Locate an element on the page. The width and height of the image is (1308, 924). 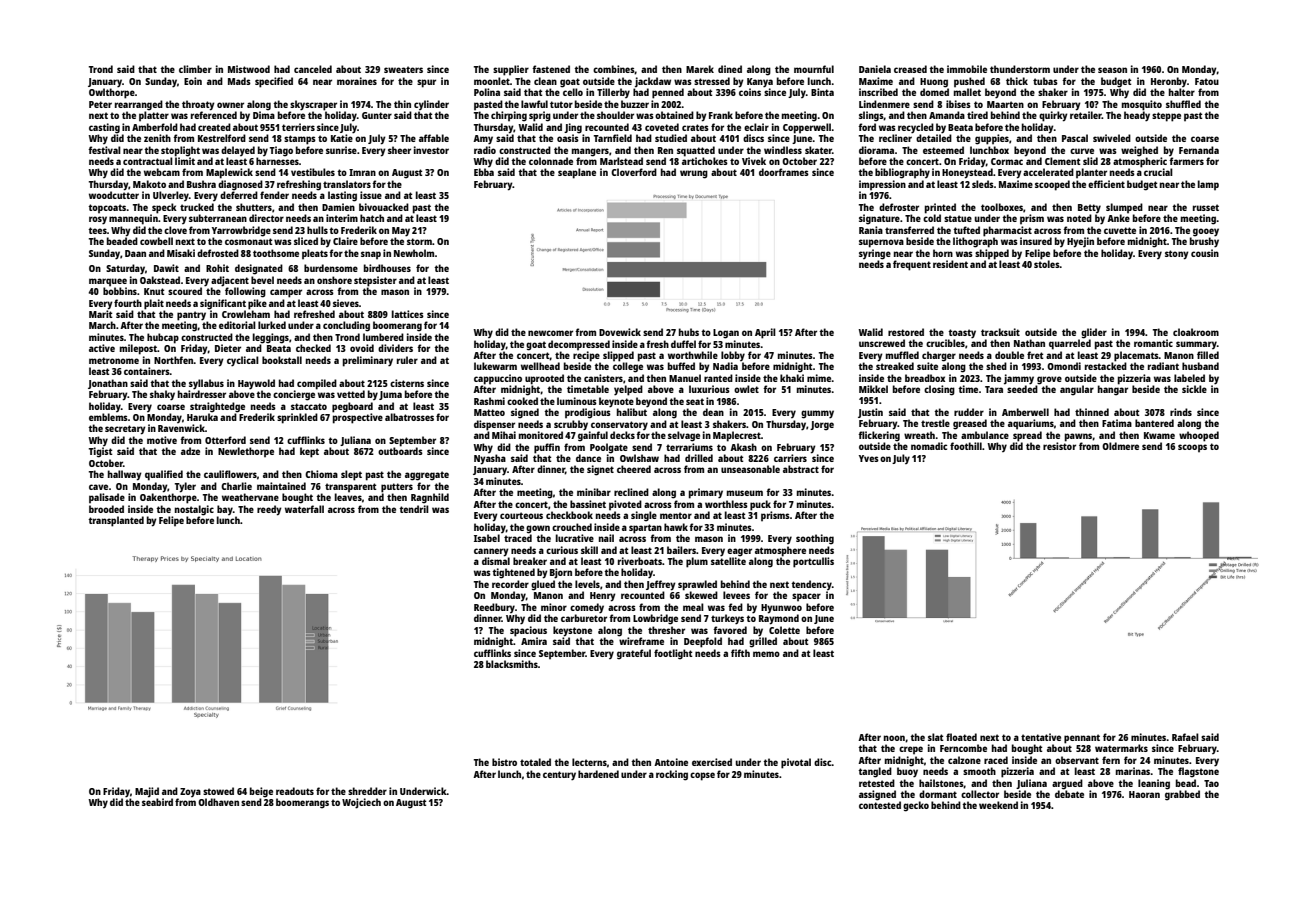
Wojciech is located at coordinates (361, 803).
